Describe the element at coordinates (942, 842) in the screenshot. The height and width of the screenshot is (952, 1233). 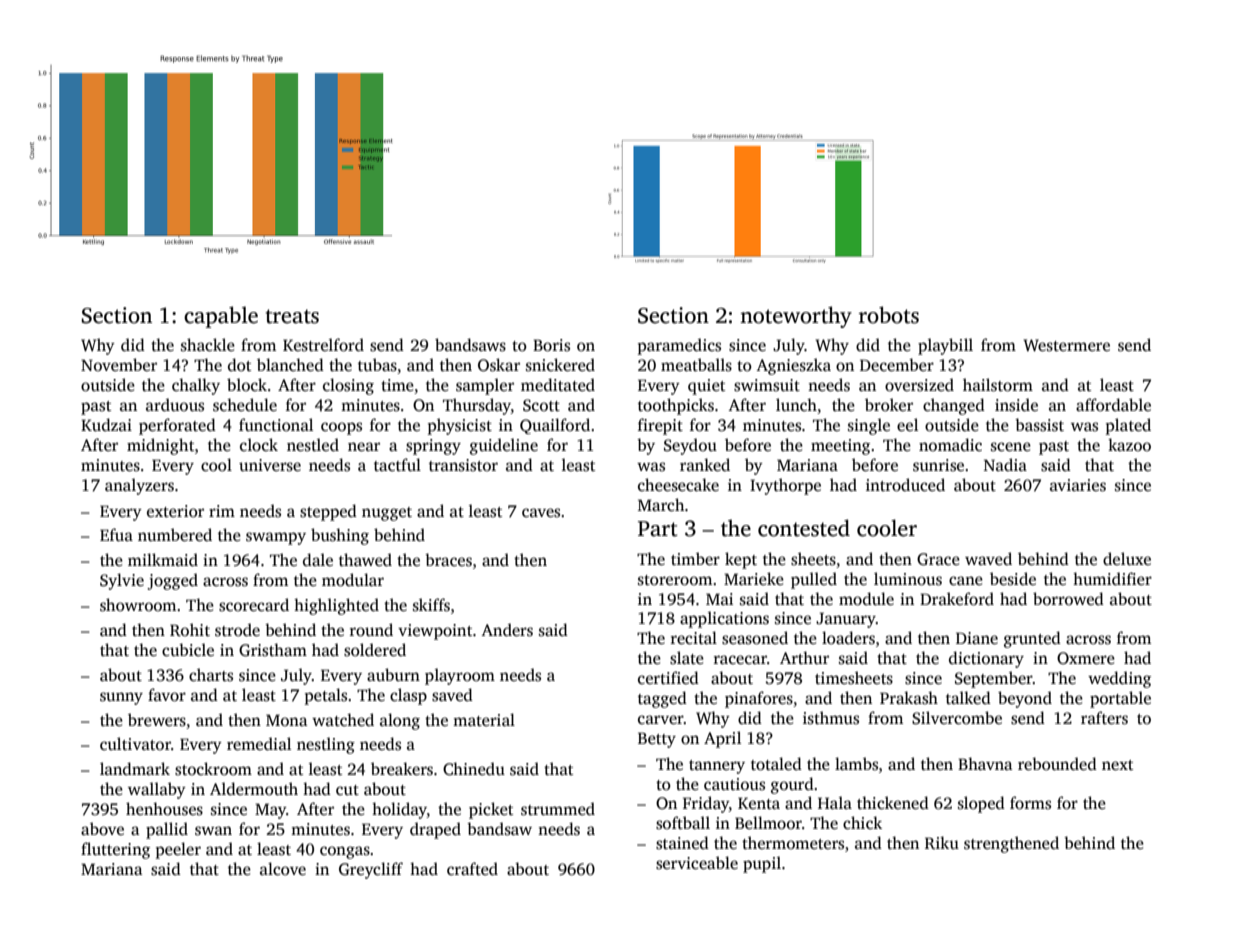
I see `Riku` at that location.
